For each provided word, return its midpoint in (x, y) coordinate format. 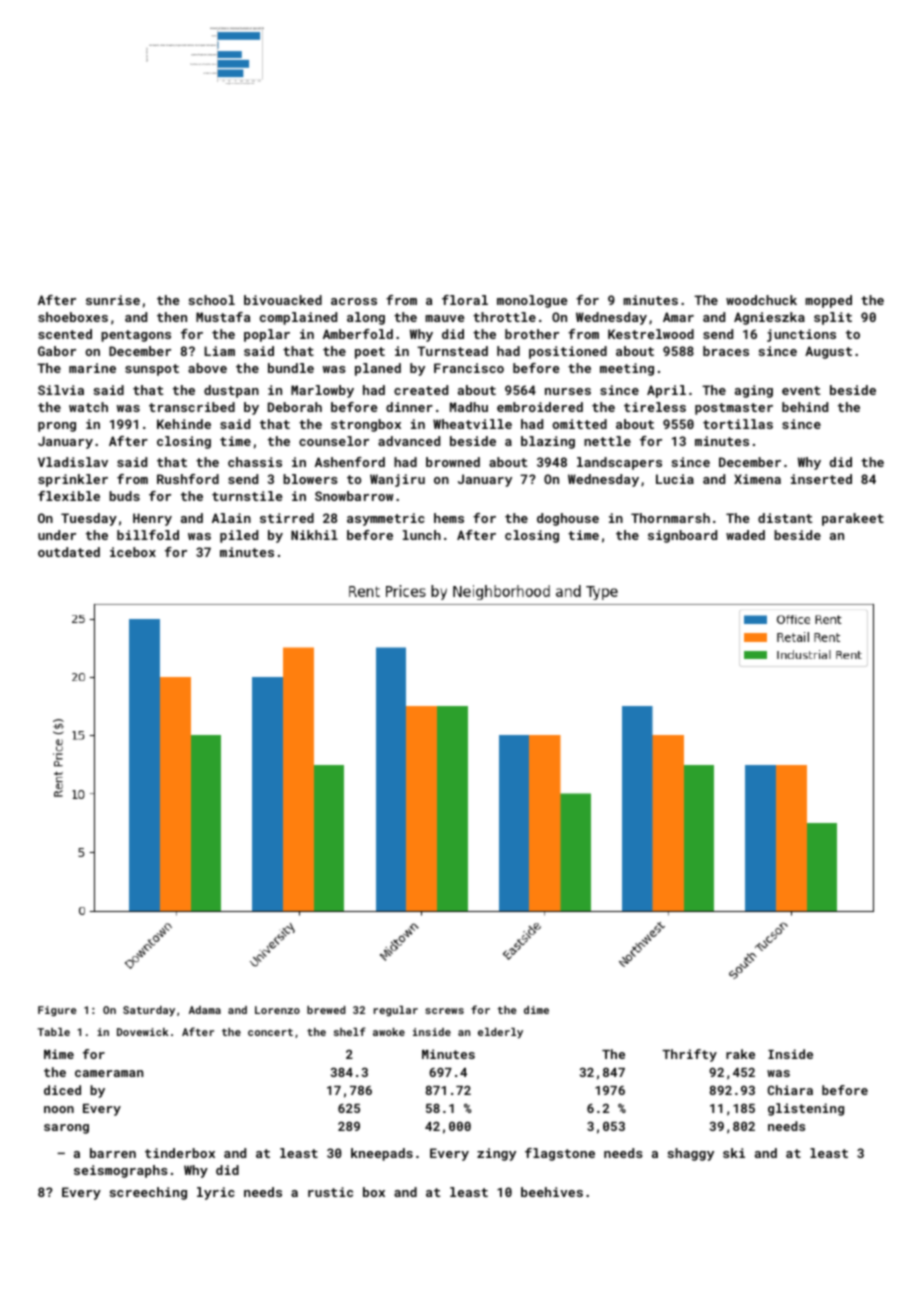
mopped (828, 301)
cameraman (109, 1073)
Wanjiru (397, 480)
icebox (133, 552)
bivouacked (283, 300)
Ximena (757, 479)
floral (465, 300)
